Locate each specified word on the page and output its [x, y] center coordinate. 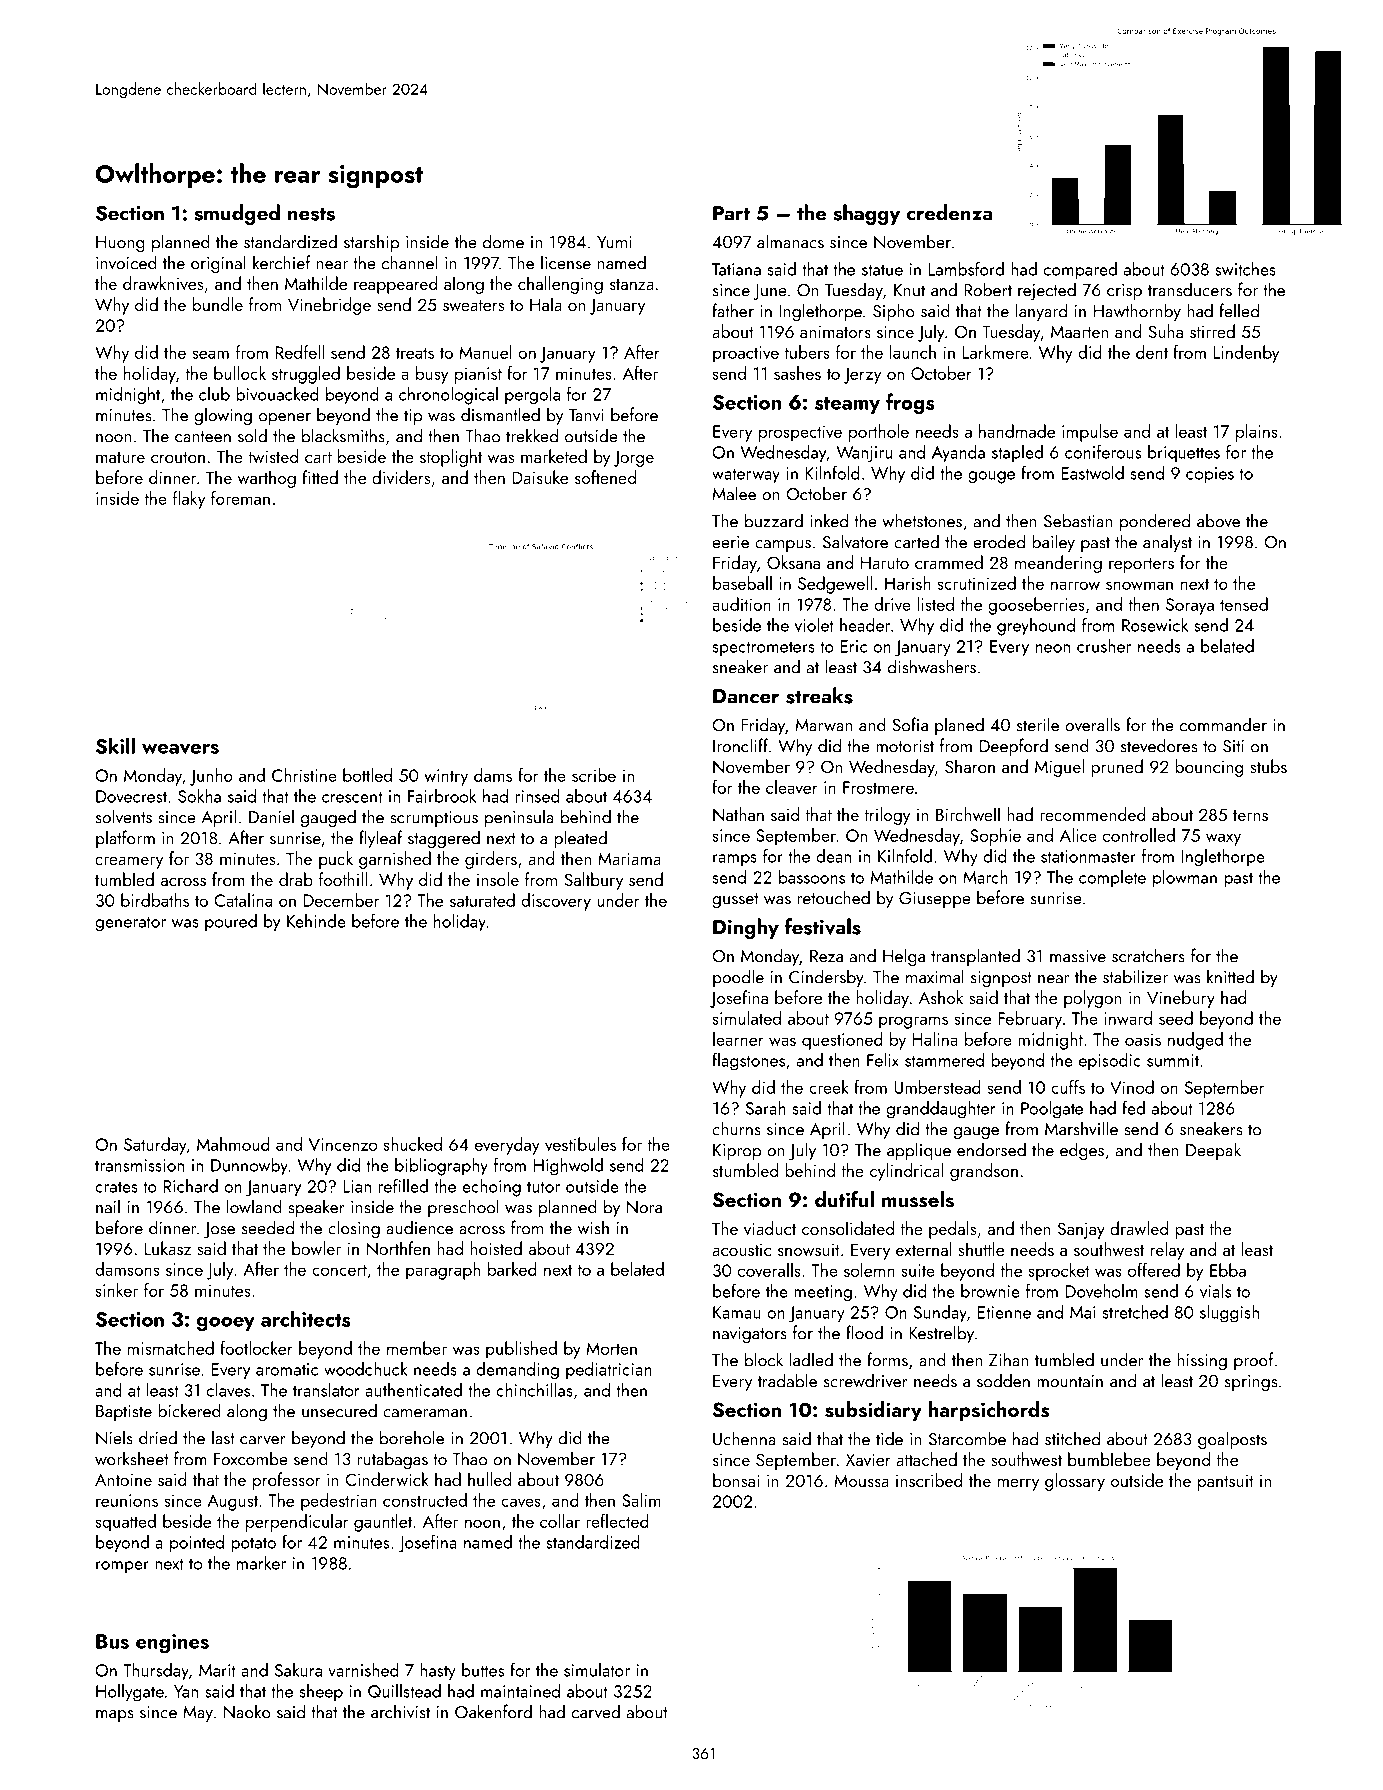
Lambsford [966, 268]
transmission [139, 1165]
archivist [400, 1711]
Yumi [614, 242]
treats [415, 353]
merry [1018, 1485]
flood [864, 1332]
